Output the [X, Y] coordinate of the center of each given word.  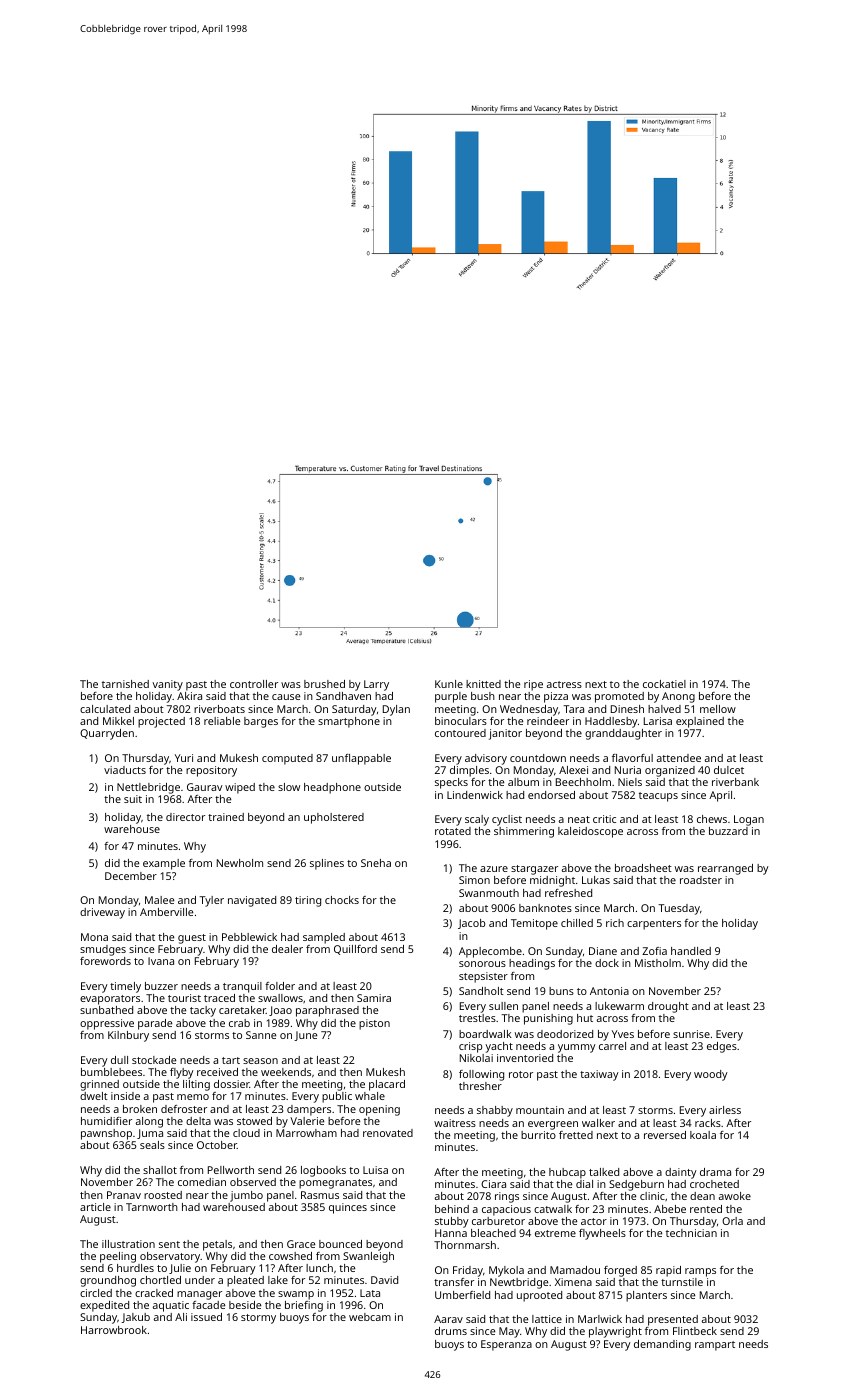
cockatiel [664, 684]
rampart [715, 1346]
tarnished [125, 684]
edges [722, 1047]
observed [253, 1182]
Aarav [448, 1319]
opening [379, 1110]
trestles [477, 1018]
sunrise [691, 1034]
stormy [258, 1319]
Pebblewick [249, 937]
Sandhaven [343, 696]
